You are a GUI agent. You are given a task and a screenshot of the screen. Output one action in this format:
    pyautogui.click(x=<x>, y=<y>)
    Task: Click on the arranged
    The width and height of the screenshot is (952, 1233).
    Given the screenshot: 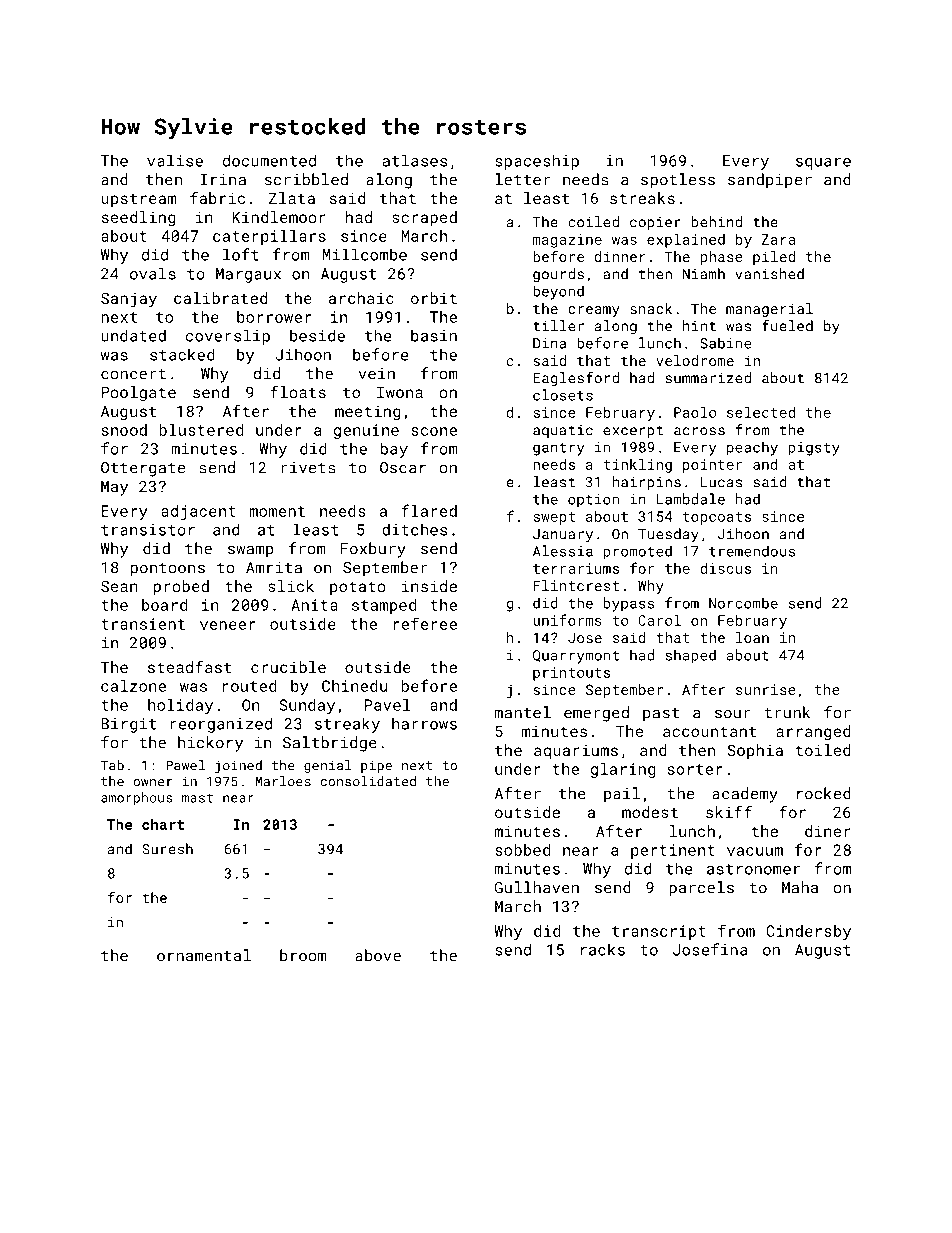 What is the action you would take?
    pyautogui.click(x=813, y=733)
